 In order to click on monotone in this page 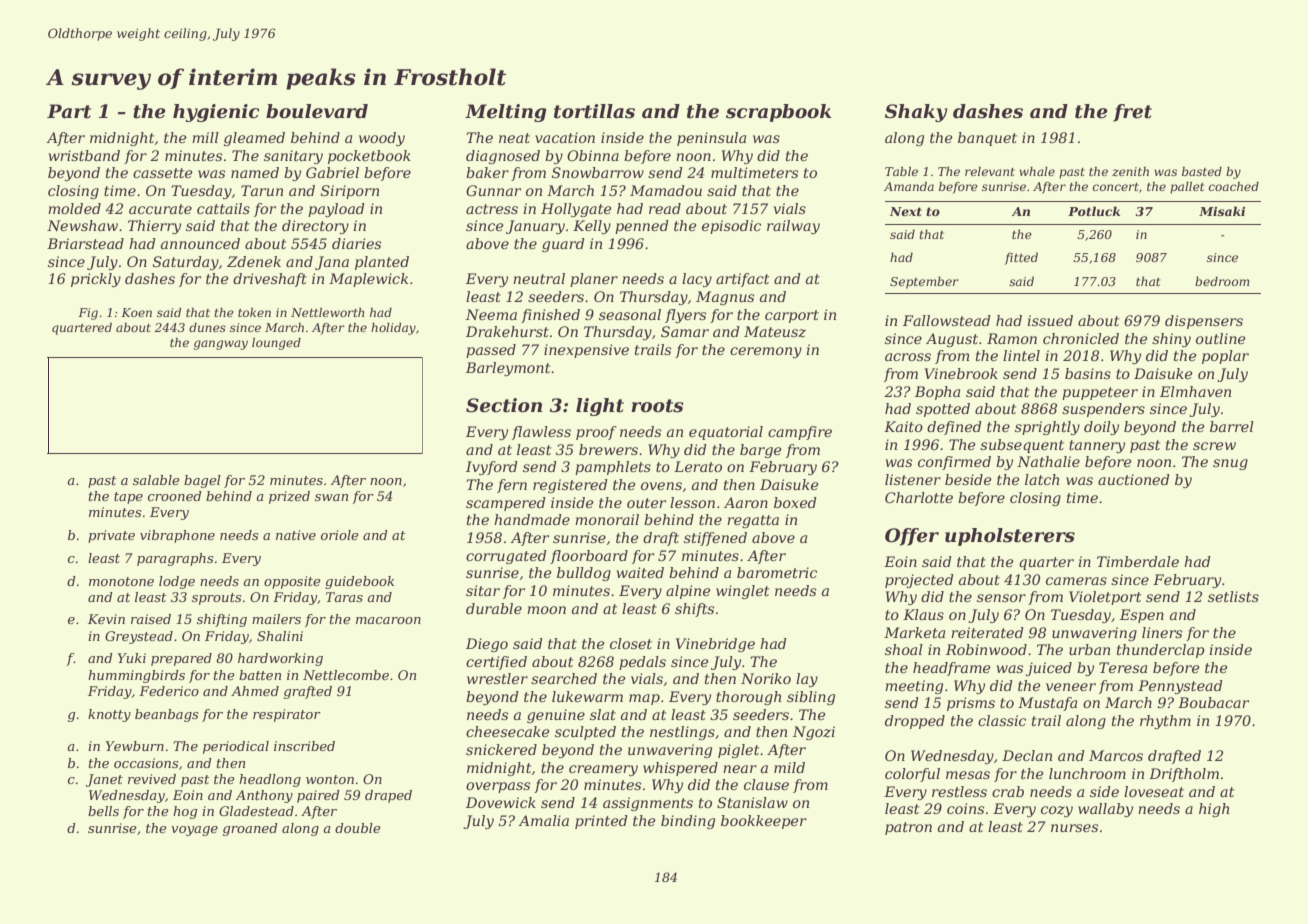, I will do `click(121, 581)`.
